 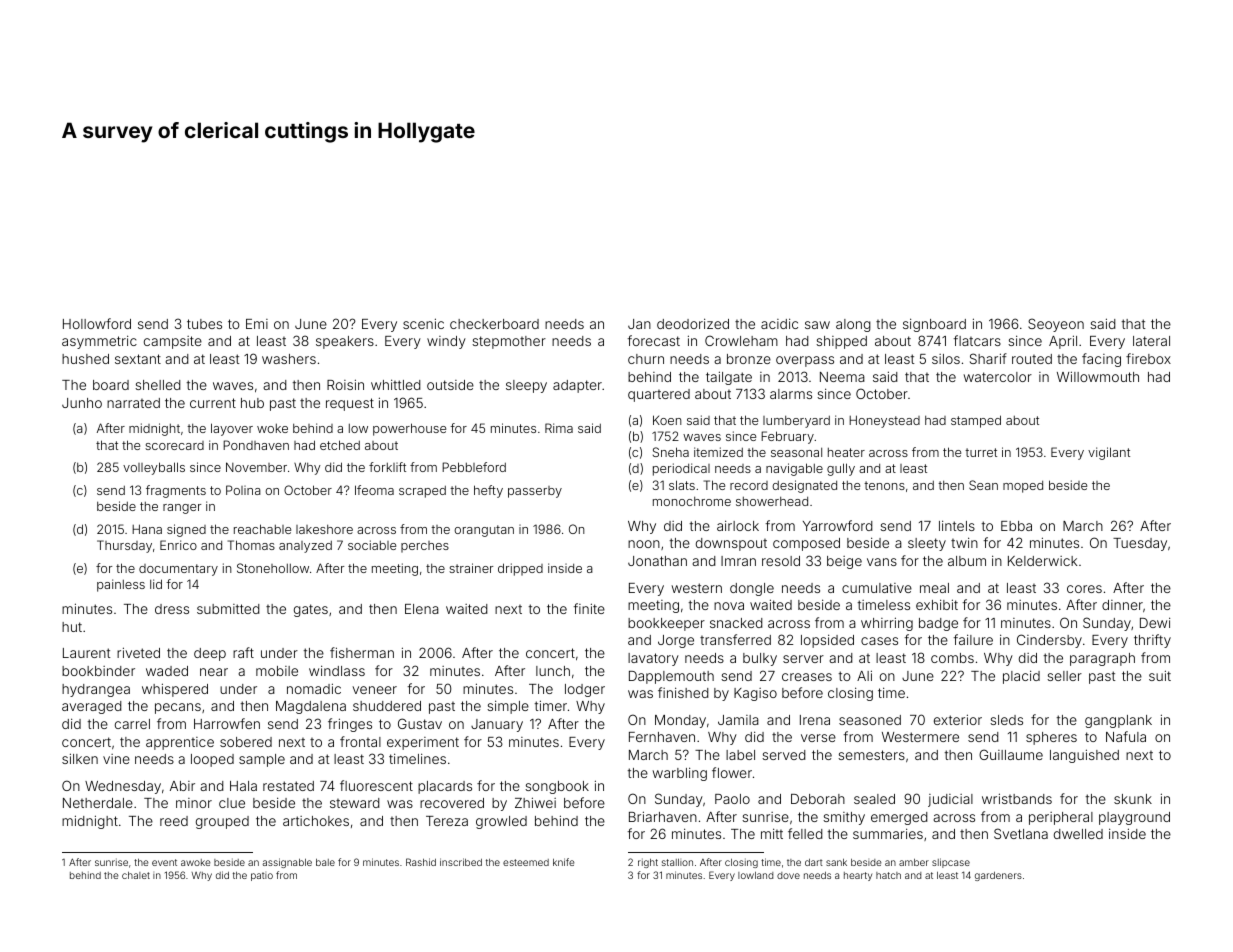 What do you see at coordinates (82, 403) in the document?
I see `Junho` at bounding box center [82, 403].
